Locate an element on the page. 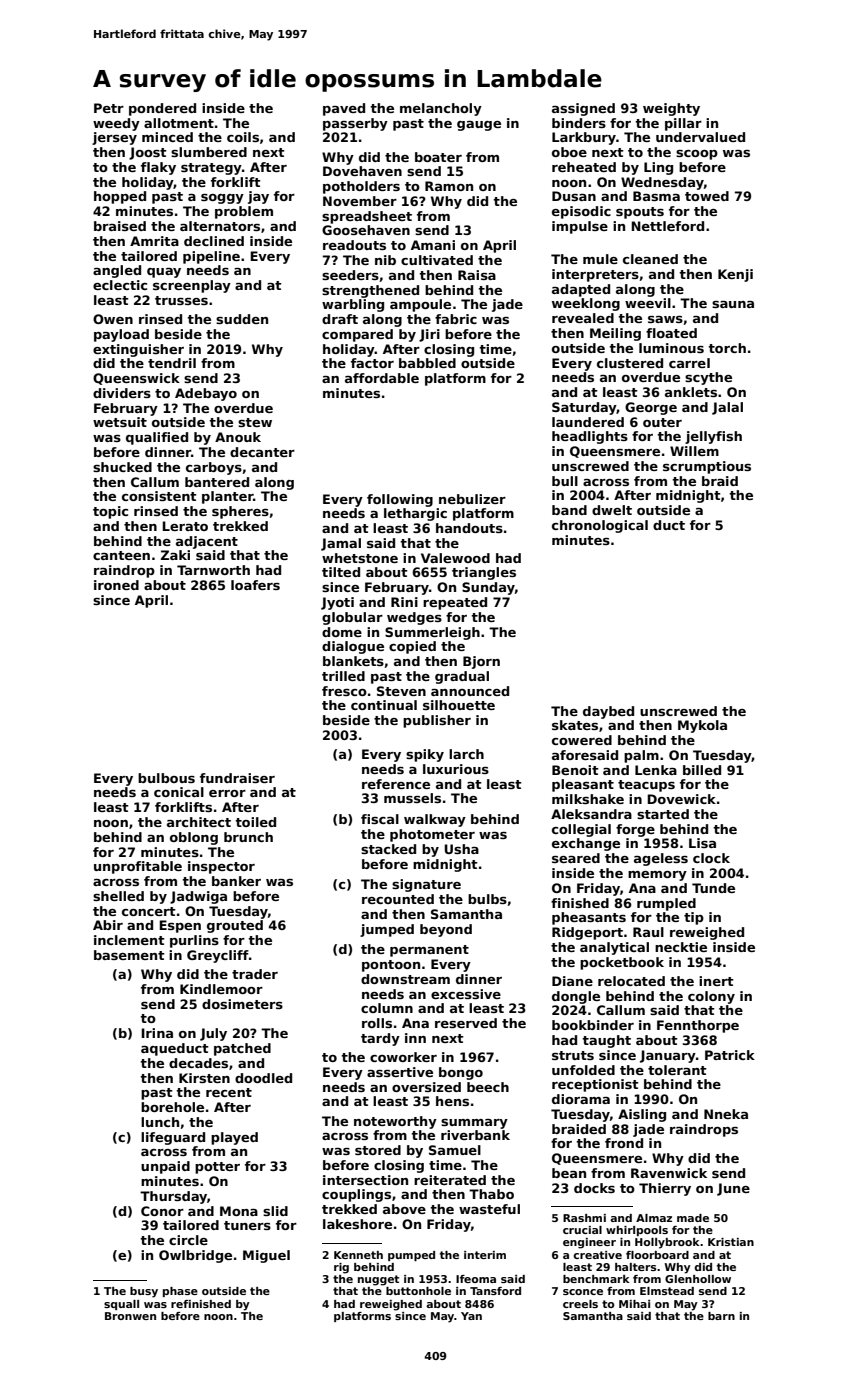 The width and height of the page is (849, 1400). forge is located at coordinates (635, 830).
